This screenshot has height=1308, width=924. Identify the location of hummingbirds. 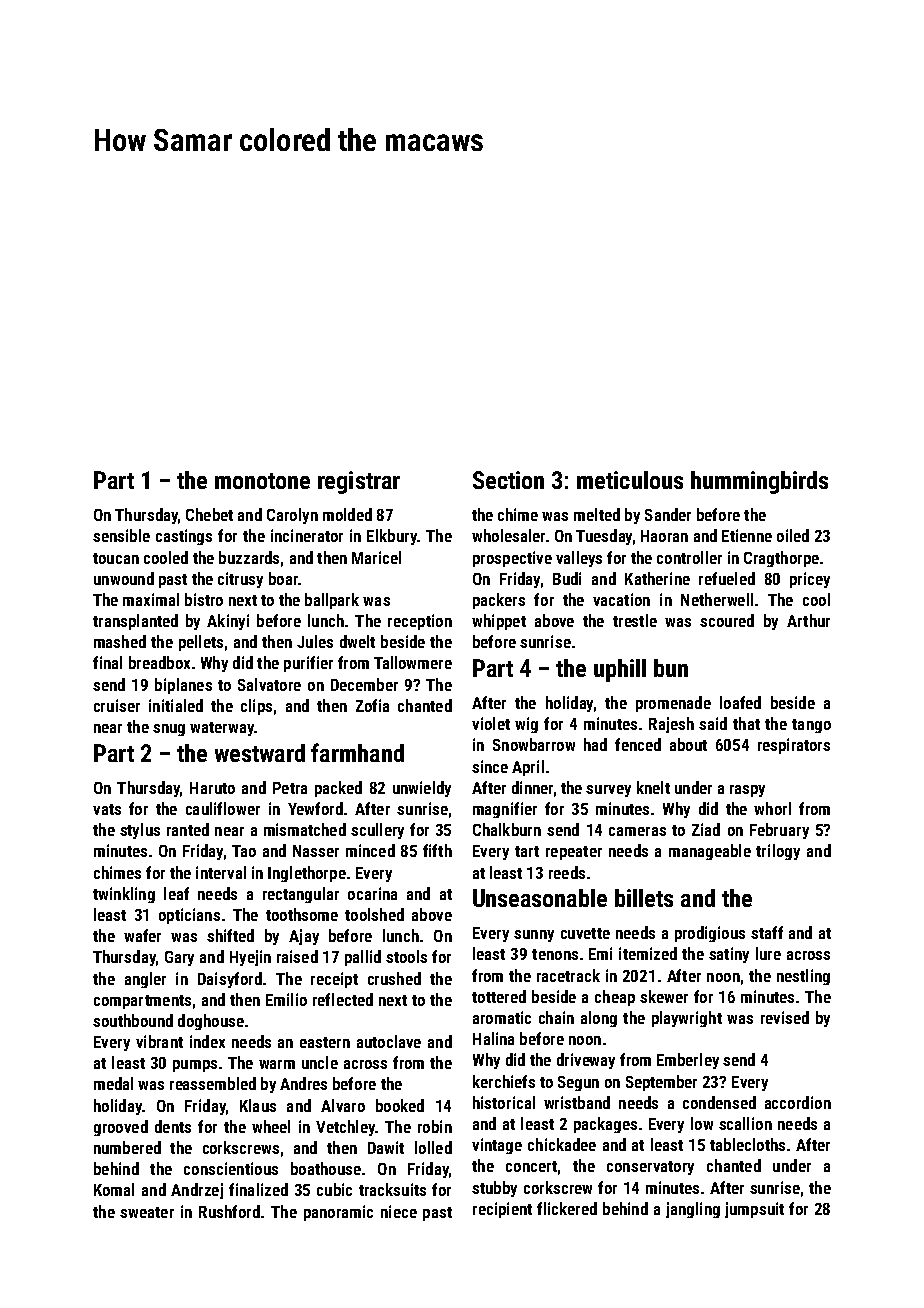
(759, 482).
